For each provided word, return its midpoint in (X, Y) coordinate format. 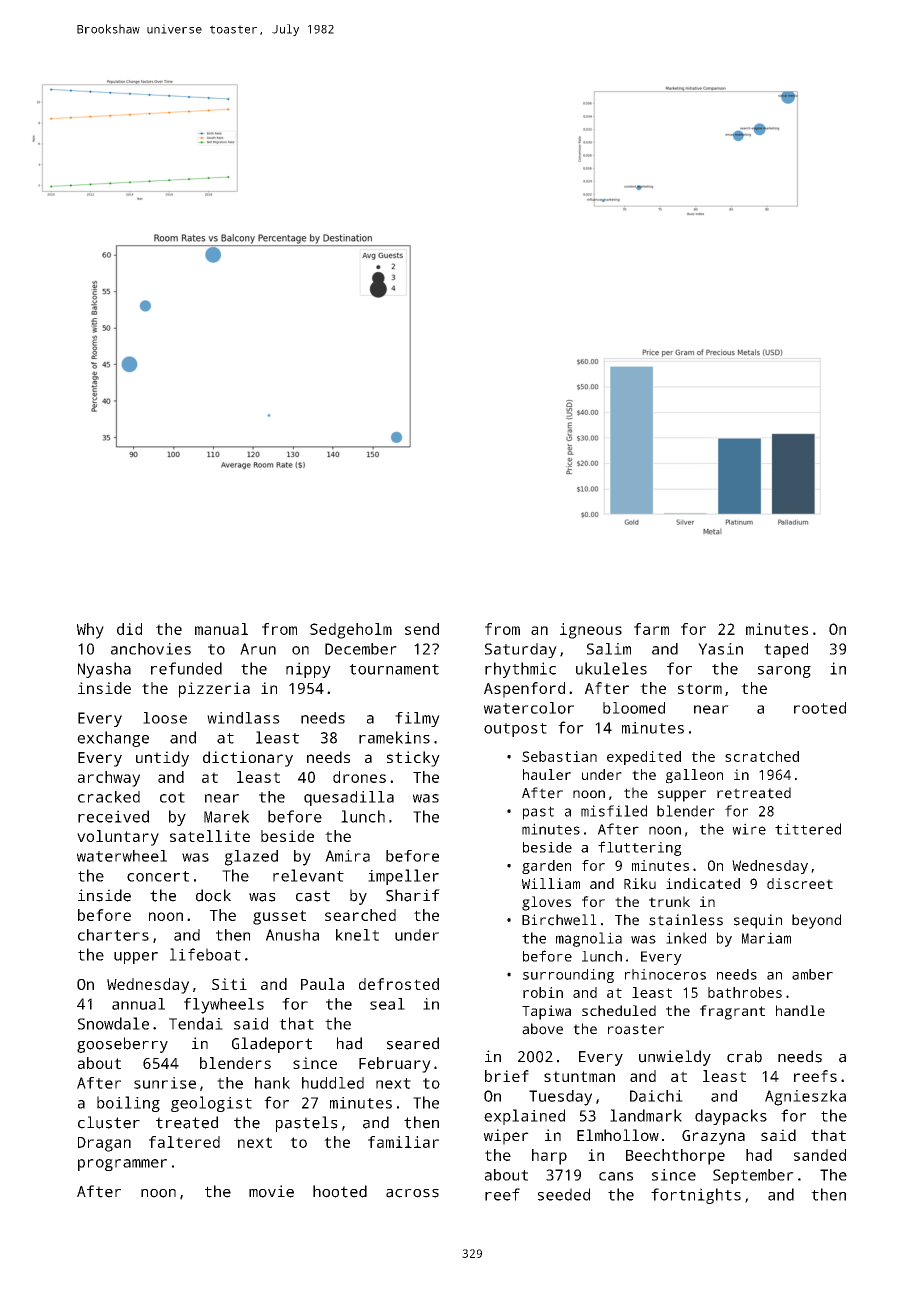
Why (90, 631)
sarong (784, 672)
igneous (591, 631)
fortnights (696, 1196)
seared (413, 1043)
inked (686, 938)
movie (271, 1191)
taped (786, 650)
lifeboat (205, 954)
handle (800, 1010)
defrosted (399, 984)
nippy (308, 670)
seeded (564, 1194)
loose (165, 718)
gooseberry (122, 1045)
